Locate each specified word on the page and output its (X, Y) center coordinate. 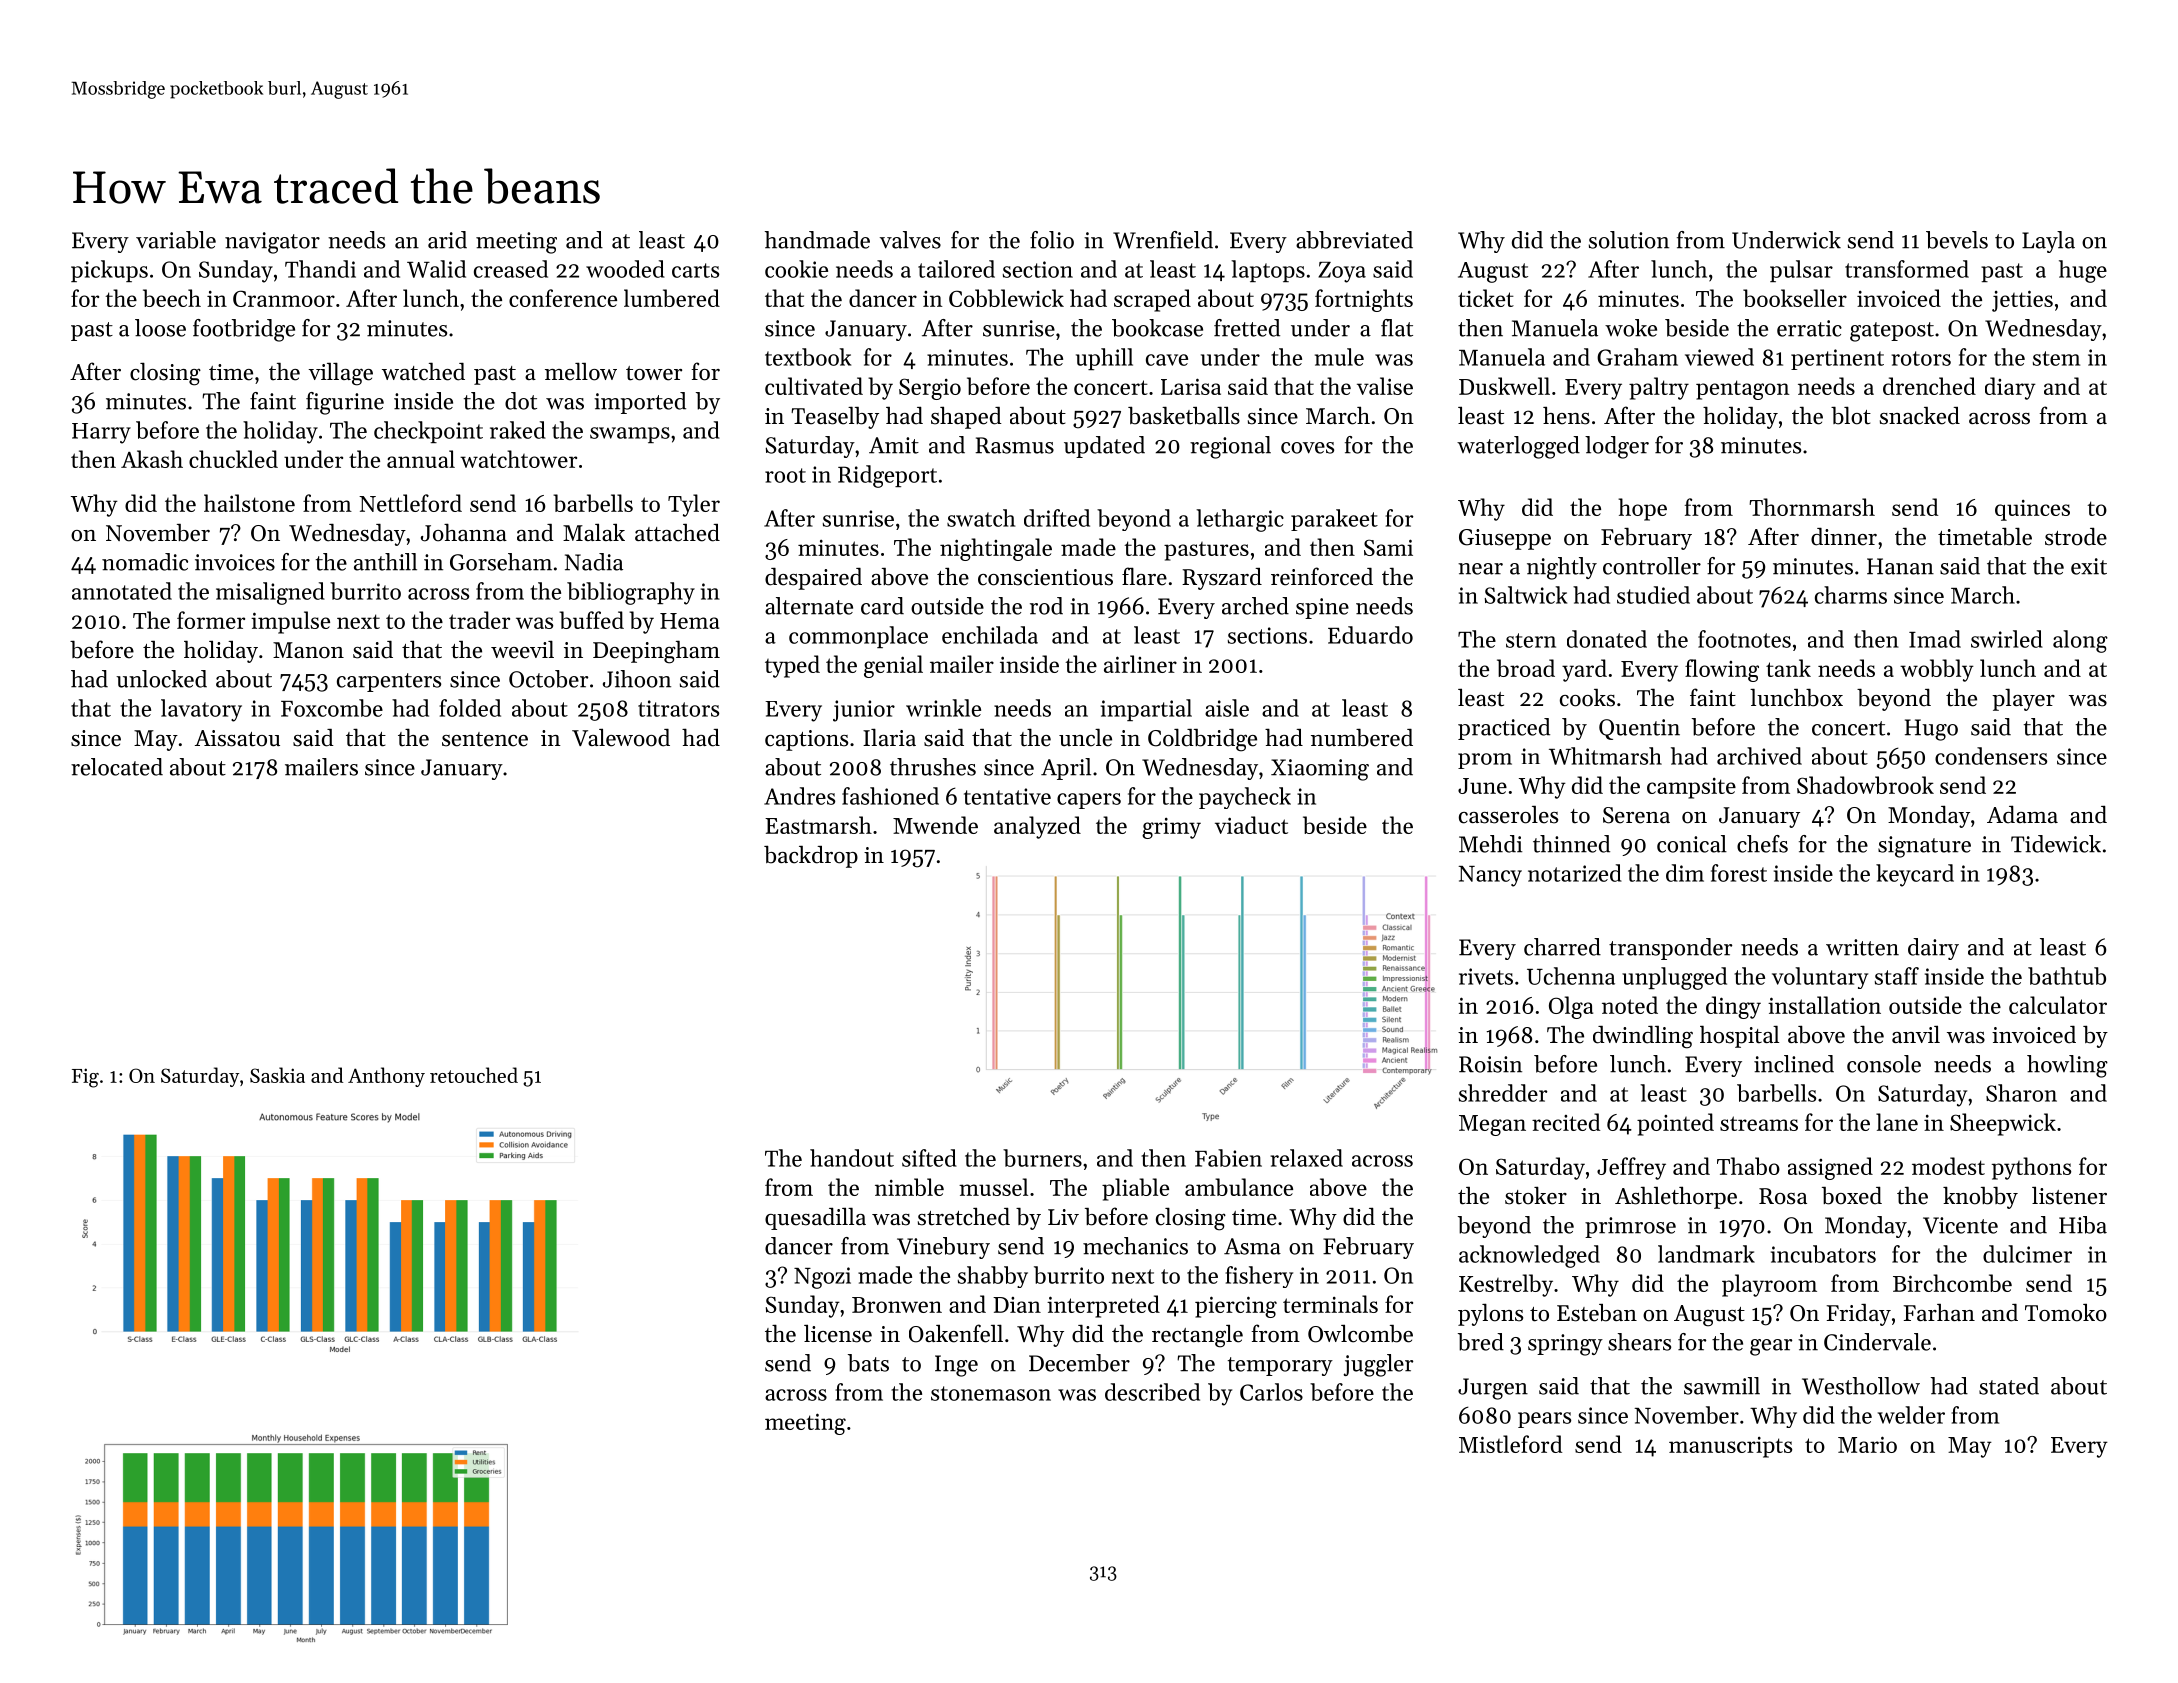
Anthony (386, 1077)
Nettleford (410, 503)
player (2023, 699)
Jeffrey (1631, 1168)
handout (852, 1158)
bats (868, 1363)
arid (447, 240)
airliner (1140, 664)
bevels (1957, 240)
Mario (1867, 1444)
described (1152, 1392)
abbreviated (1354, 240)
